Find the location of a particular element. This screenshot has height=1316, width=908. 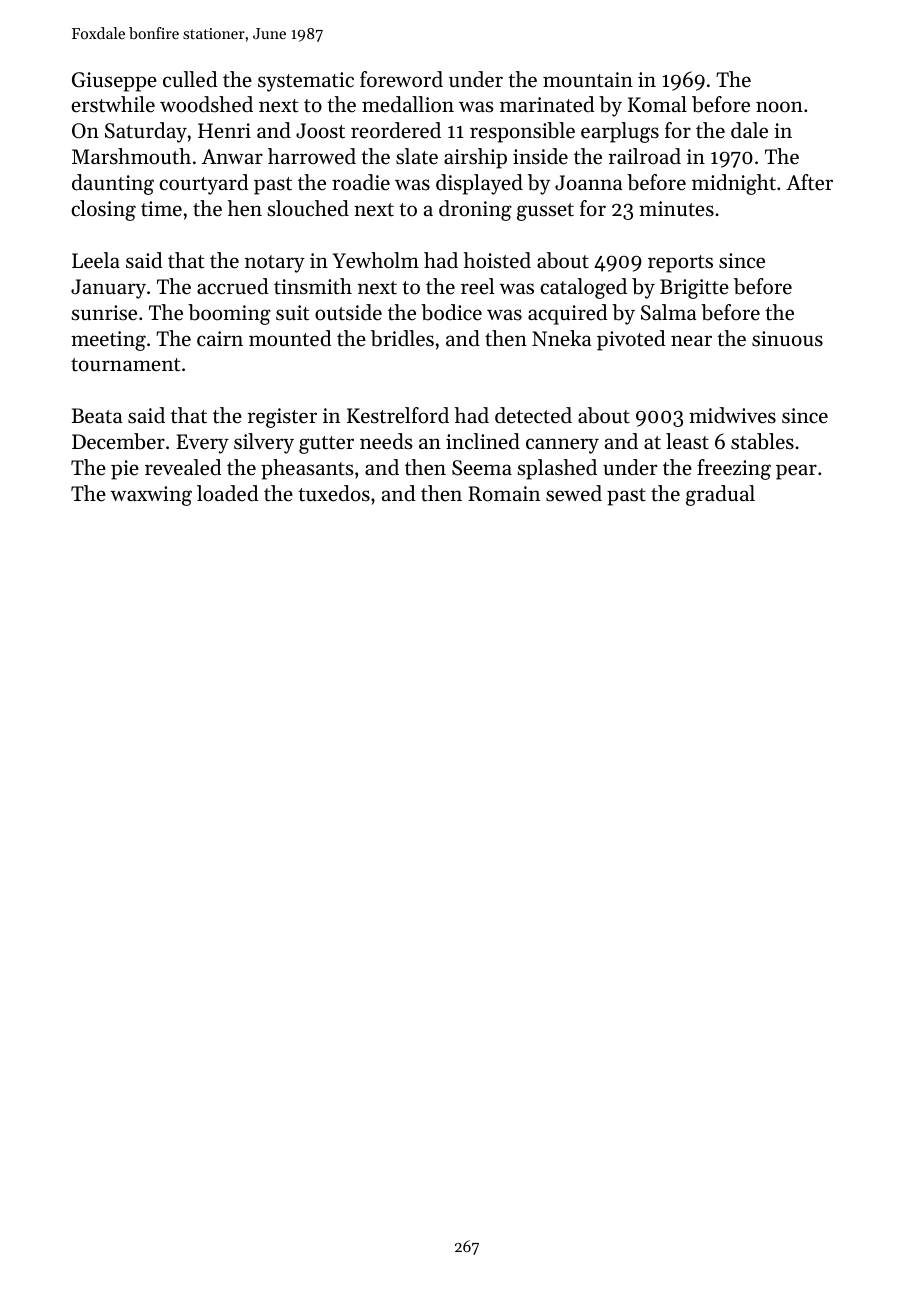

Komal is located at coordinates (657, 104).
